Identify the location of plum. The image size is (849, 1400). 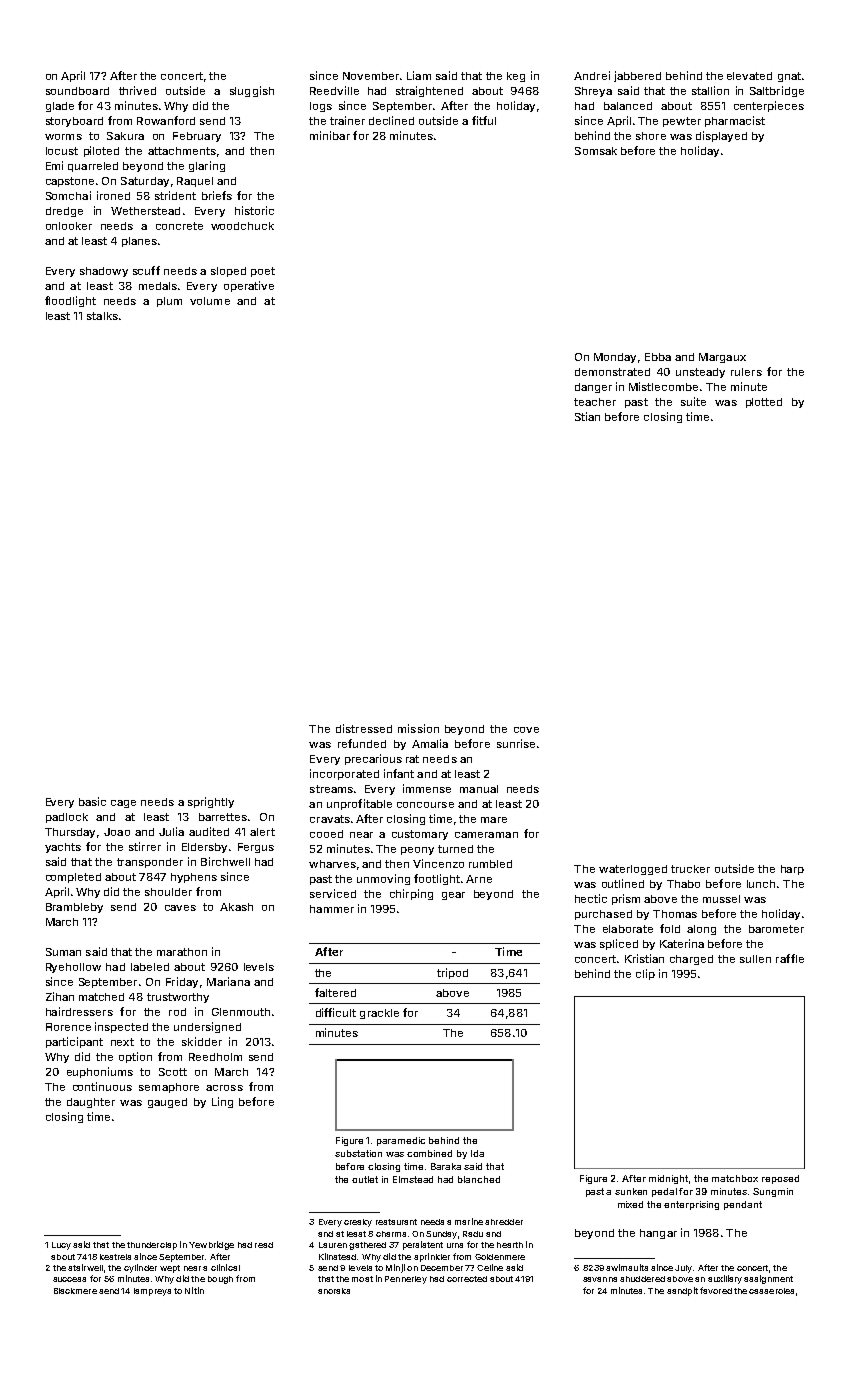
(169, 302).
